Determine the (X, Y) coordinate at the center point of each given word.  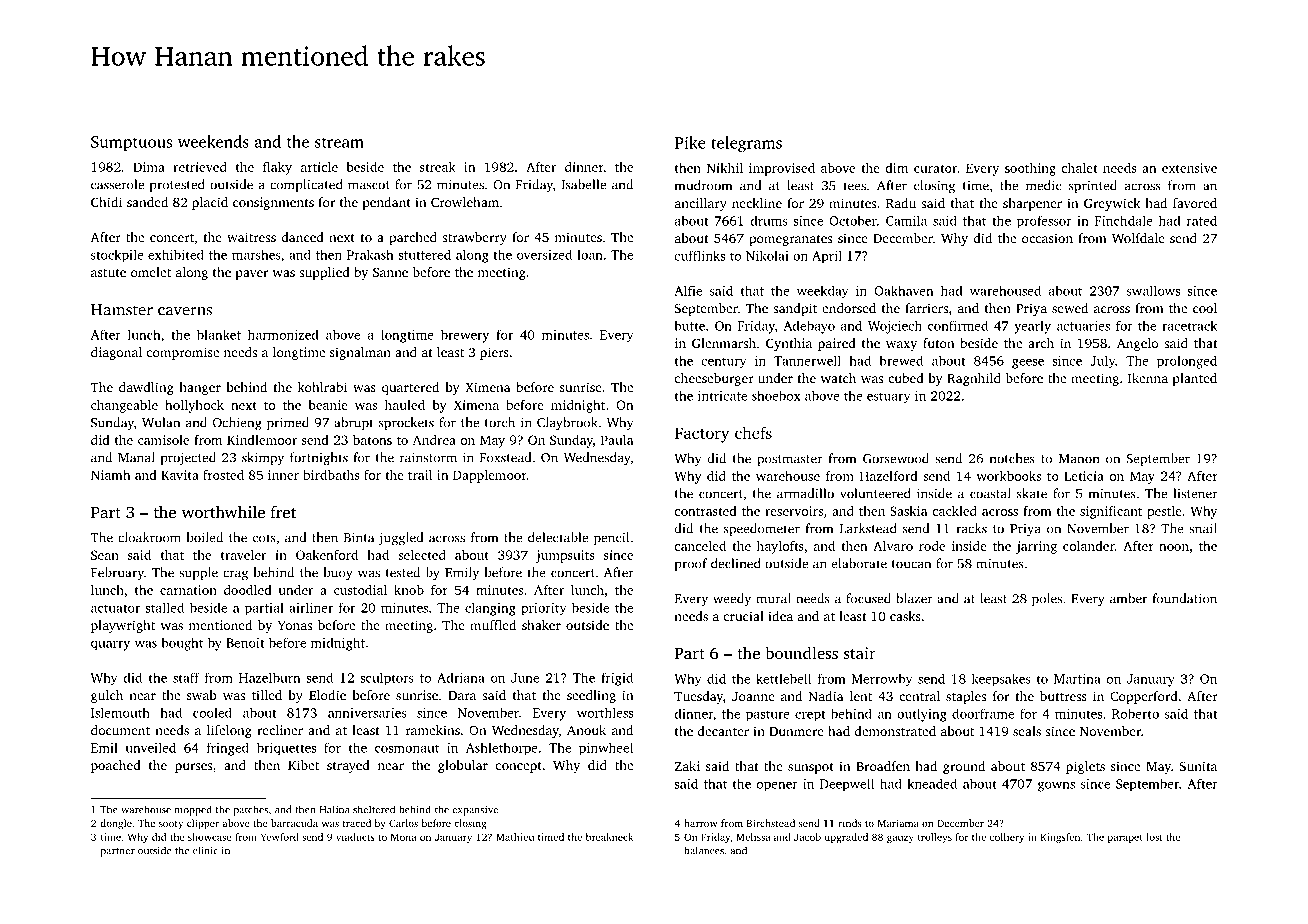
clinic (205, 850)
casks (905, 616)
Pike (690, 142)
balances (704, 850)
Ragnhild (974, 379)
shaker (541, 625)
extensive (1189, 168)
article (319, 167)
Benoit (245, 643)
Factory (702, 435)
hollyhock (194, 406)
